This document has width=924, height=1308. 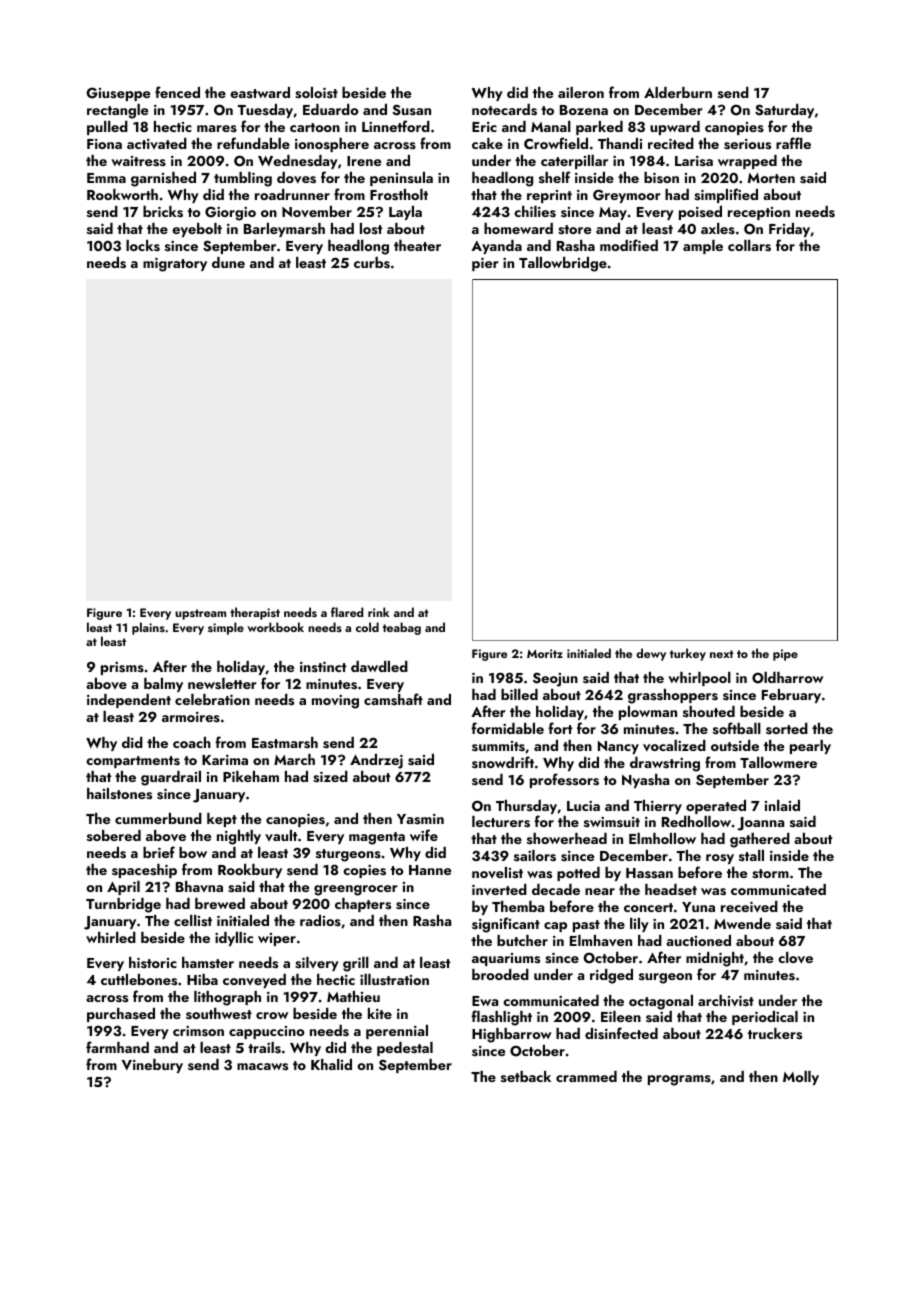 I want to click on Irene, so click(x=364, y=161).
